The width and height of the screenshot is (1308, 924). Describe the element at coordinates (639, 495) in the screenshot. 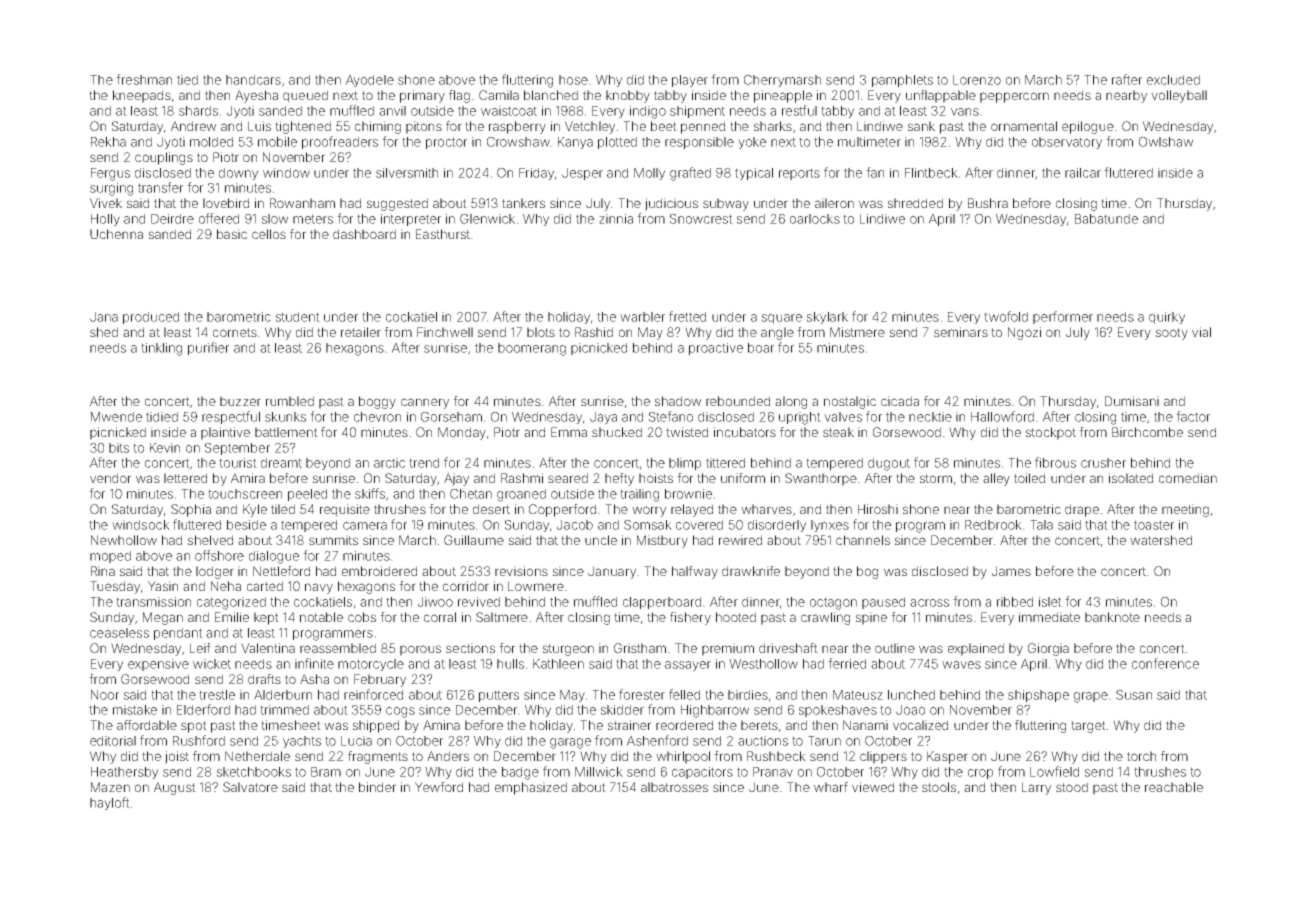

I see `trailing` at that location.
